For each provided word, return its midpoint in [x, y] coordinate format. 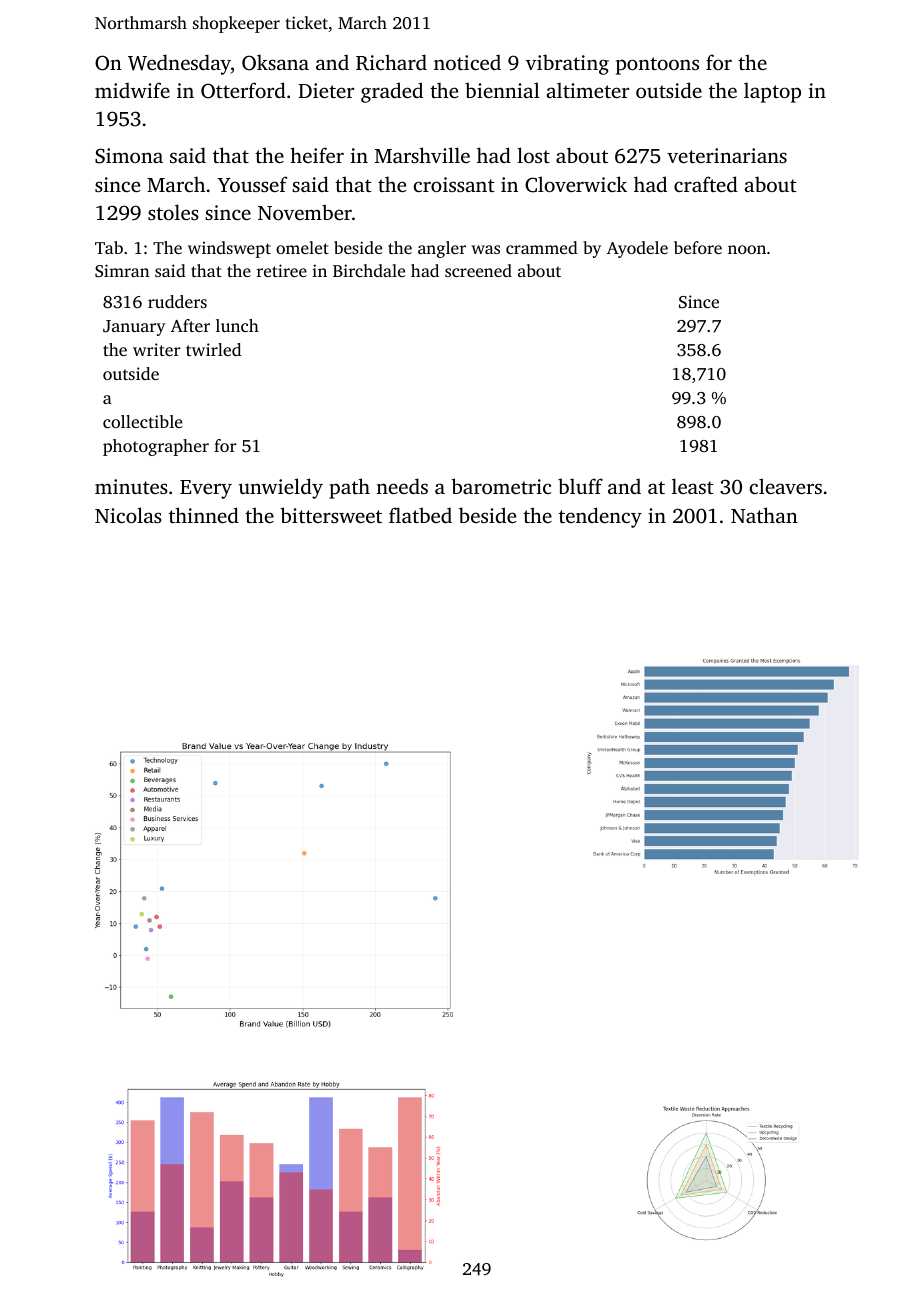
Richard [391, 62]
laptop [772, 92]
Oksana [275, 62]
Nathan [764, 515]
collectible [143, 421]
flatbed [420, 515]
